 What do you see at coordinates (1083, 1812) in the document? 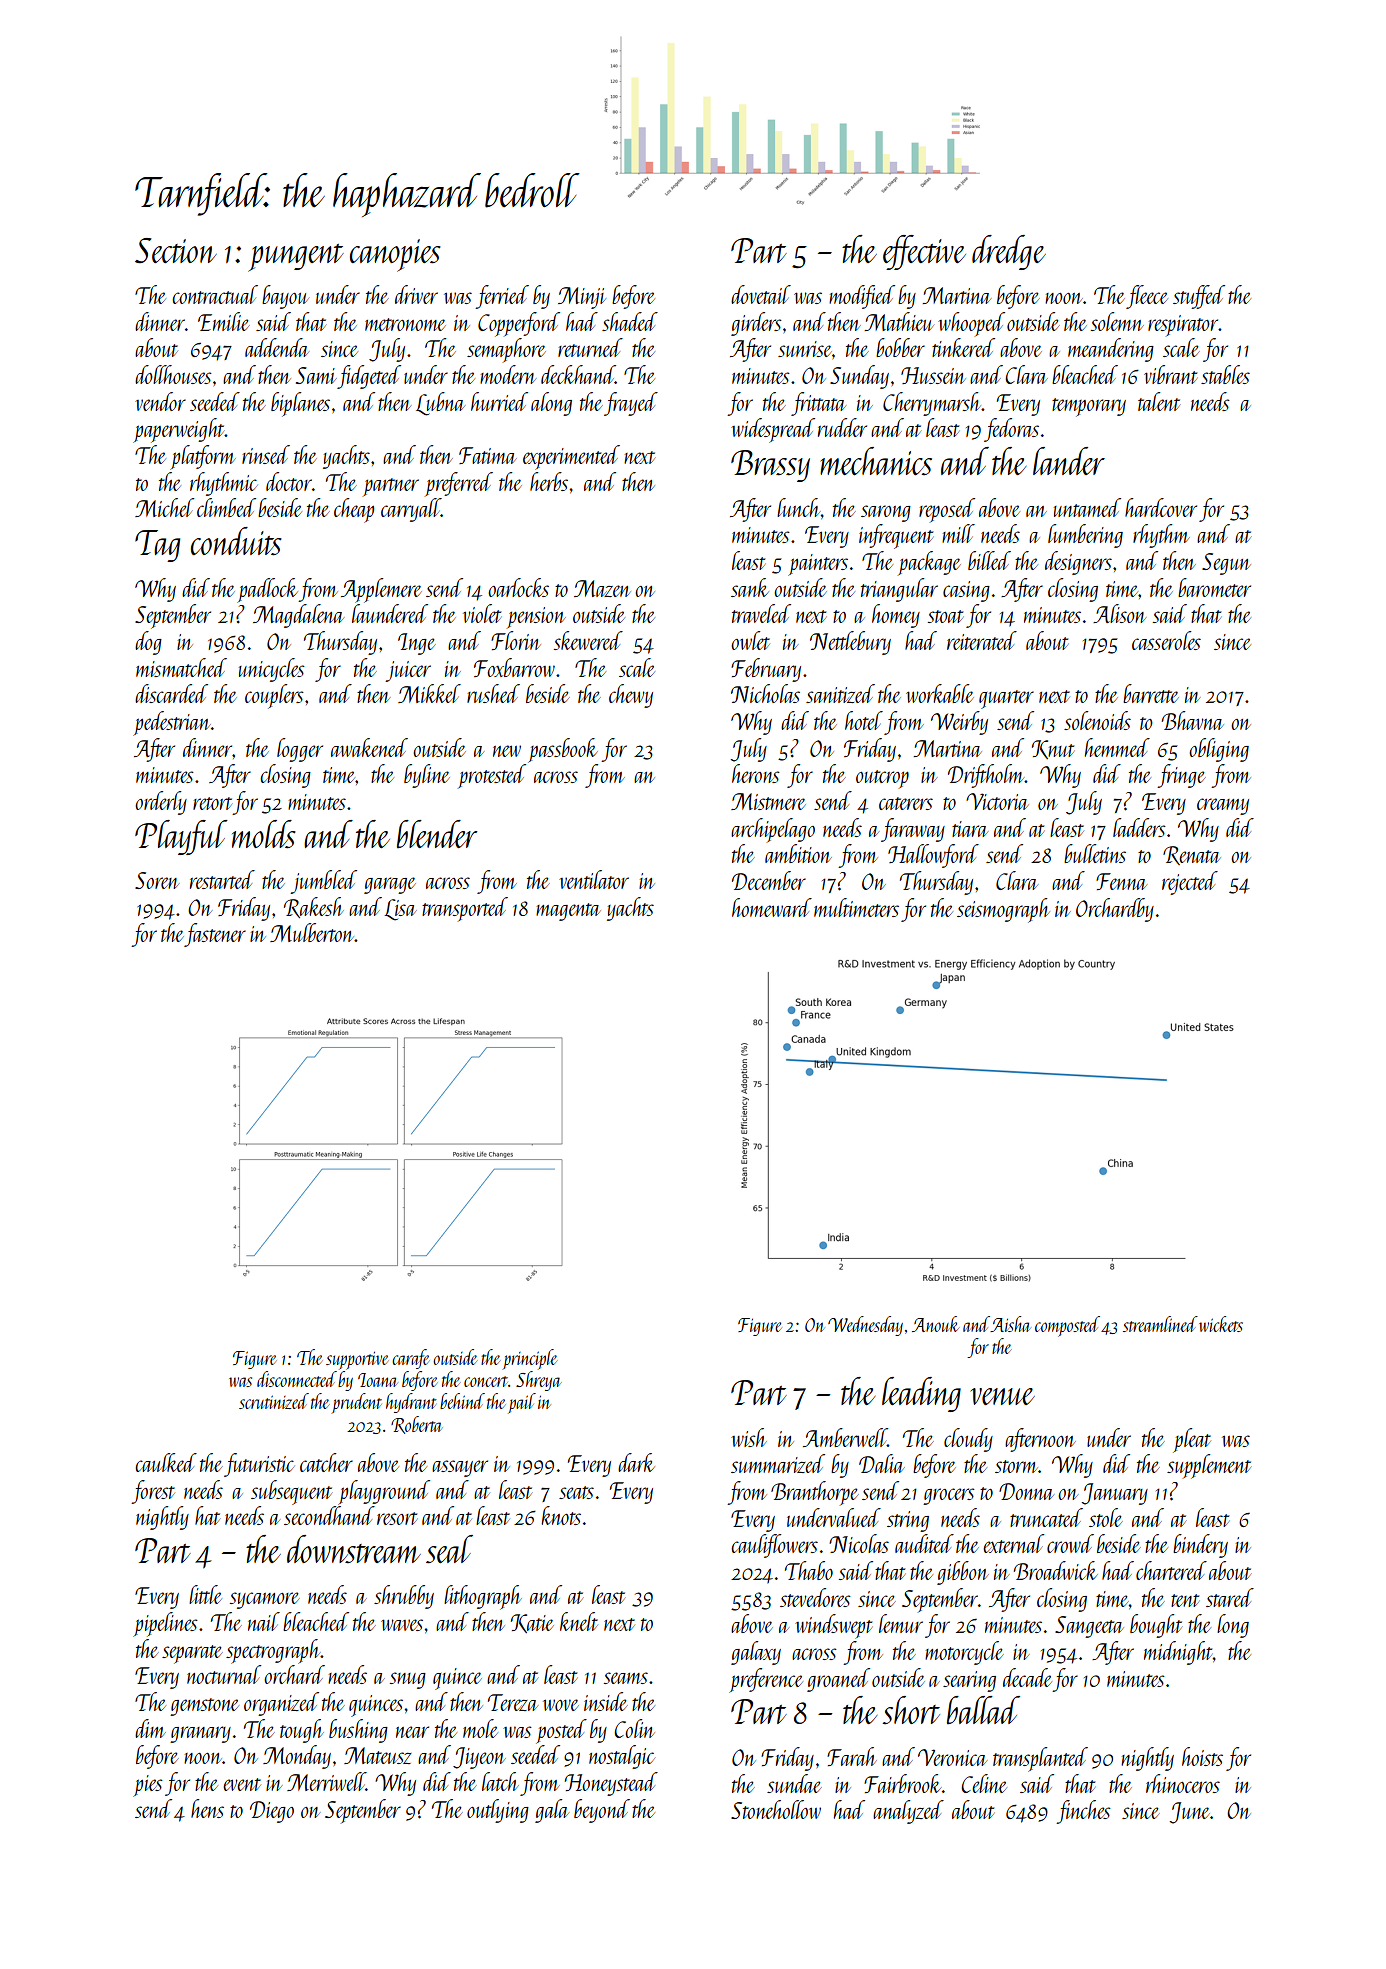
I see `finches` at bounding box center [1083, 1812].
